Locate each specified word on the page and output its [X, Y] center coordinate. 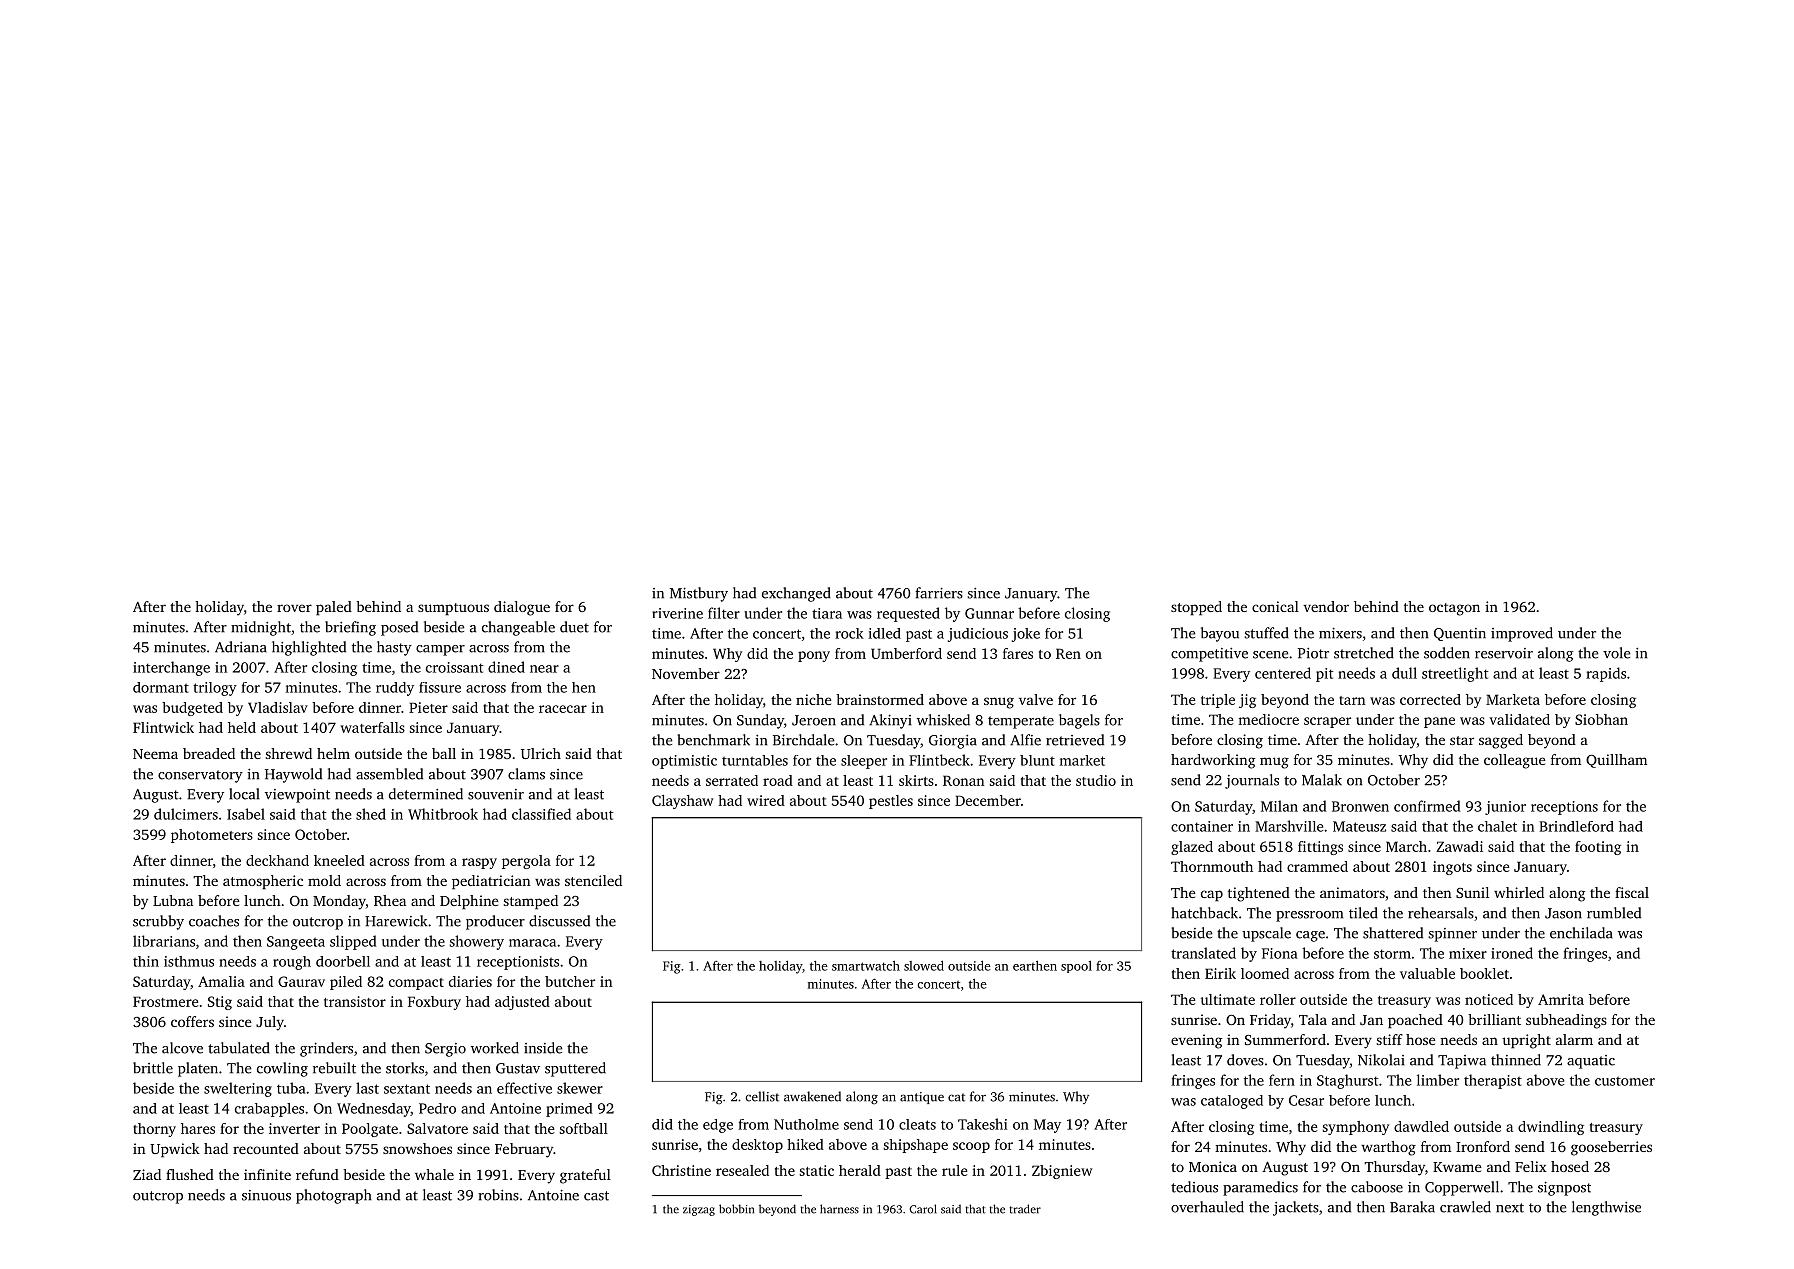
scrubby [158, 922]
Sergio [445, 1050]
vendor [1326, 606]
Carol [923, 1209]
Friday [1270, 1021]
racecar [563, 709]
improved [1522, 634]
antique [922, 1098]
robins [498, 1195]
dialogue [522, 608]
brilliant [1494, 1019]
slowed [924, 966]
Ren [1068, 653]
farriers [939, 593]
